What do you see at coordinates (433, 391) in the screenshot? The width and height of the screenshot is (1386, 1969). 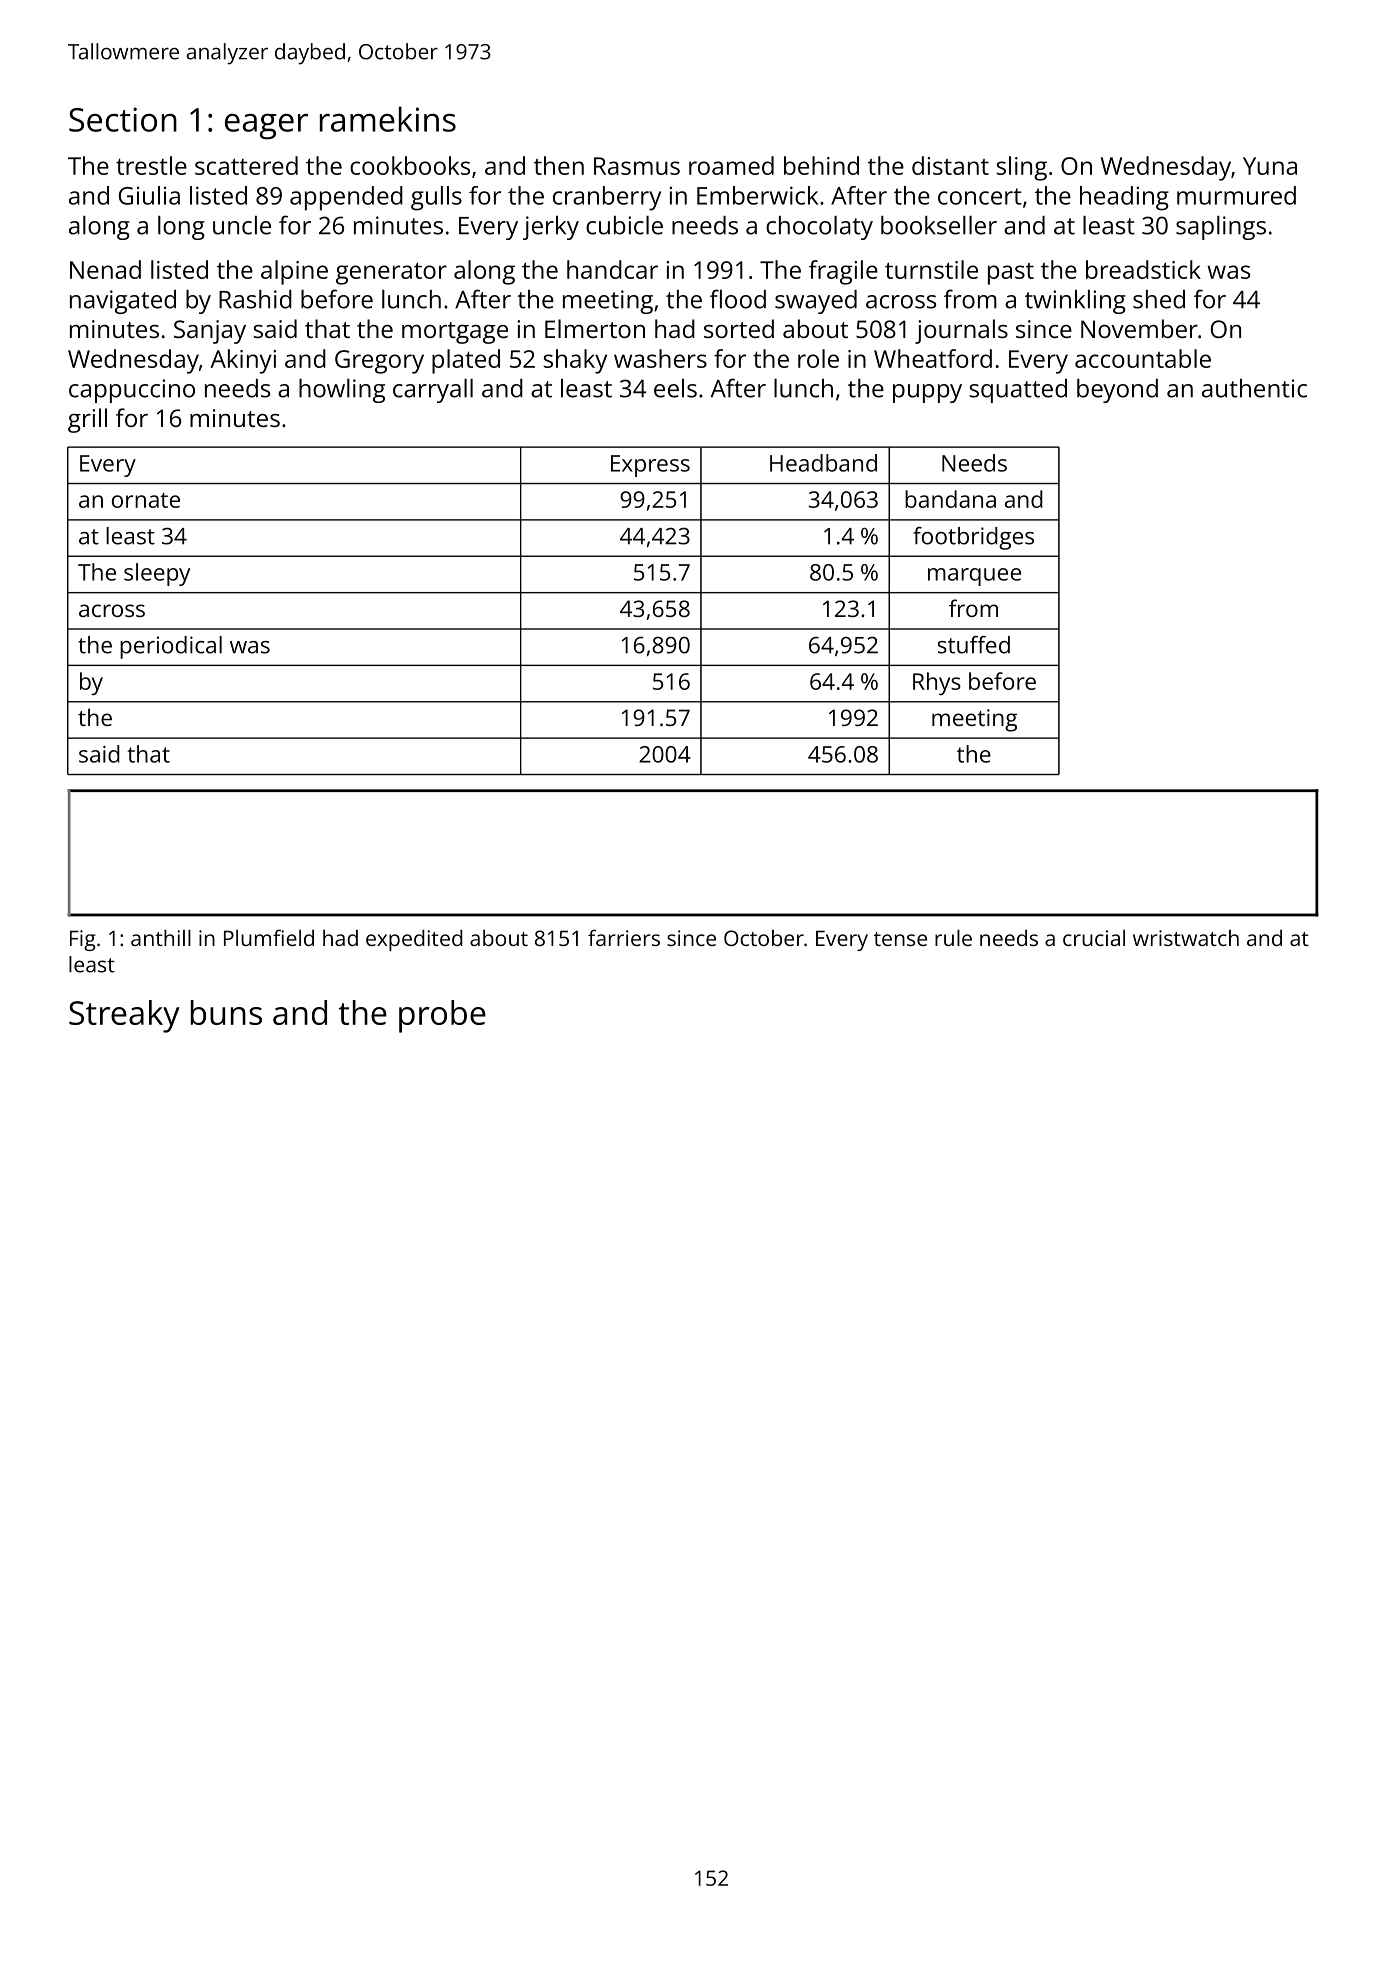 I see `carryall` at bounding box center [433, 391].
